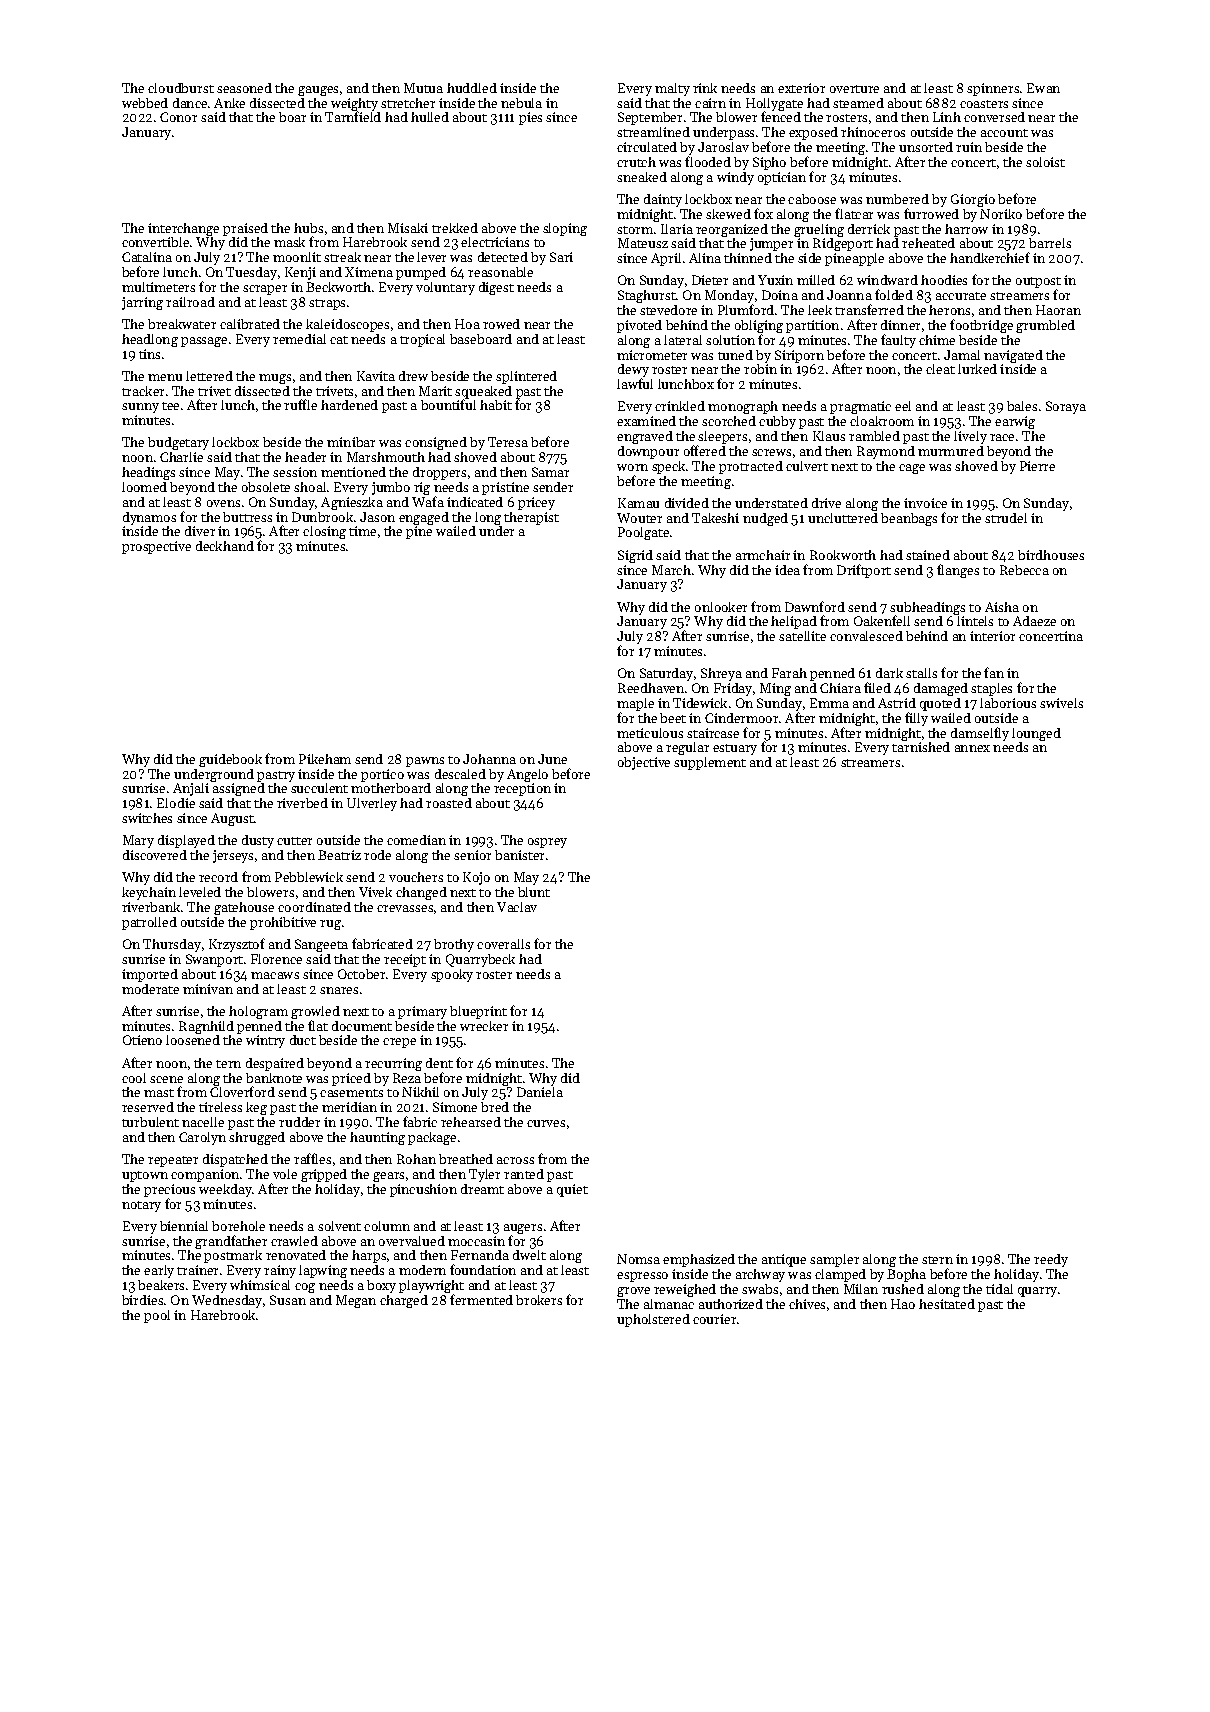 The width and height of the screenshot is (1210, 1712). What do you see at coordinates (225, 546) in the screenshot?
I see `deckhand` at bounding box center [225, 546].
